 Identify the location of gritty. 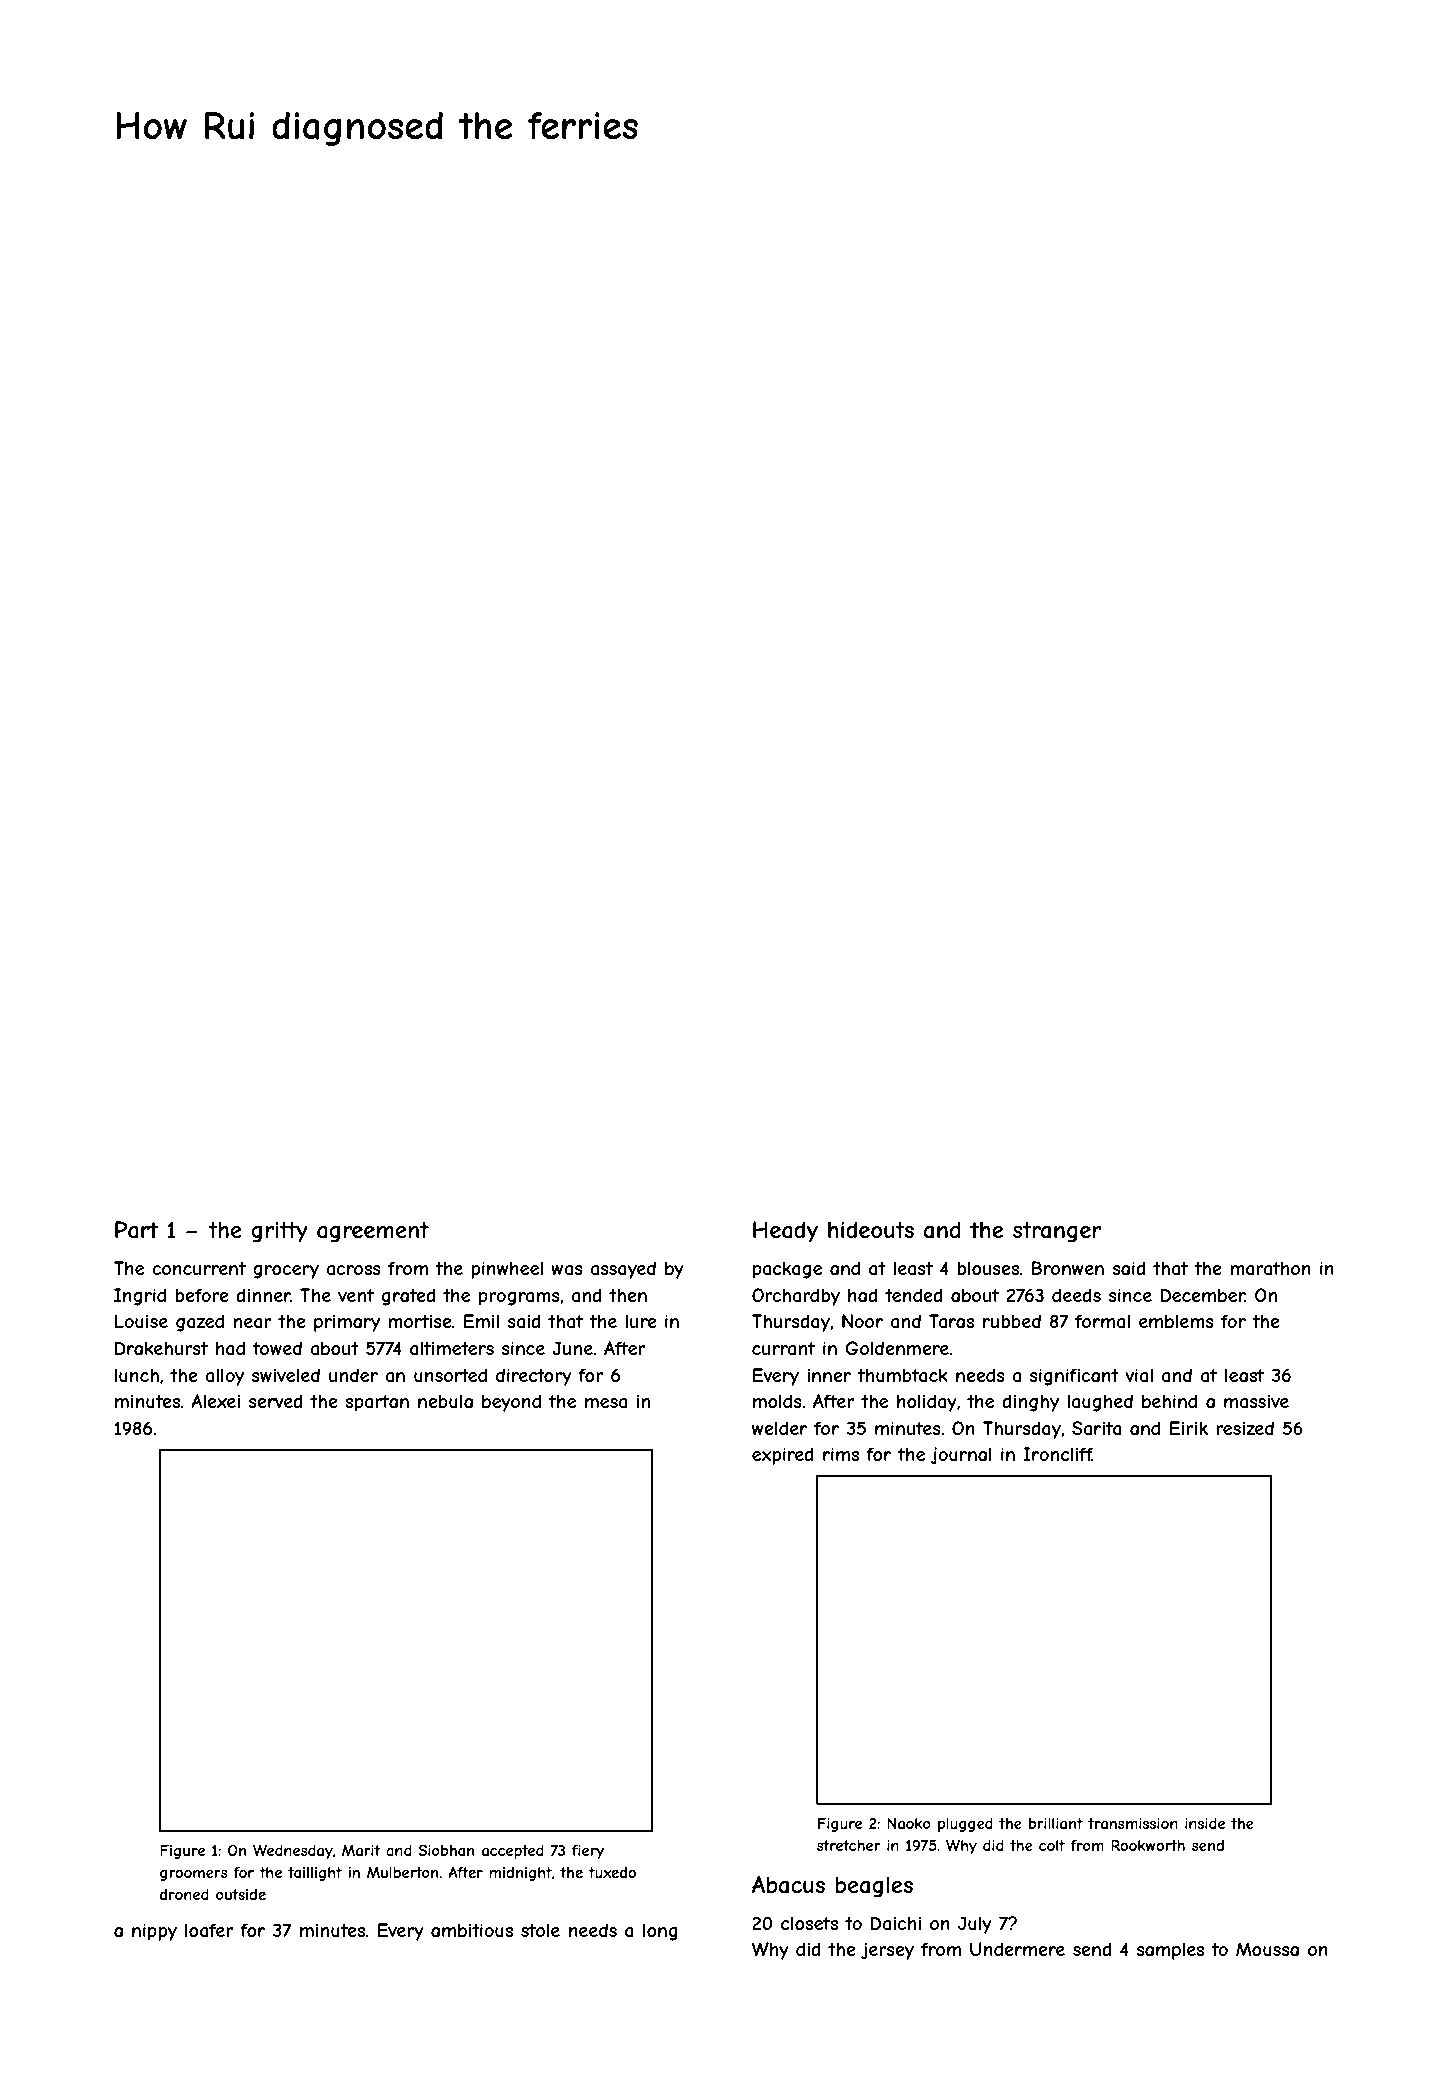
(279, 1232).
